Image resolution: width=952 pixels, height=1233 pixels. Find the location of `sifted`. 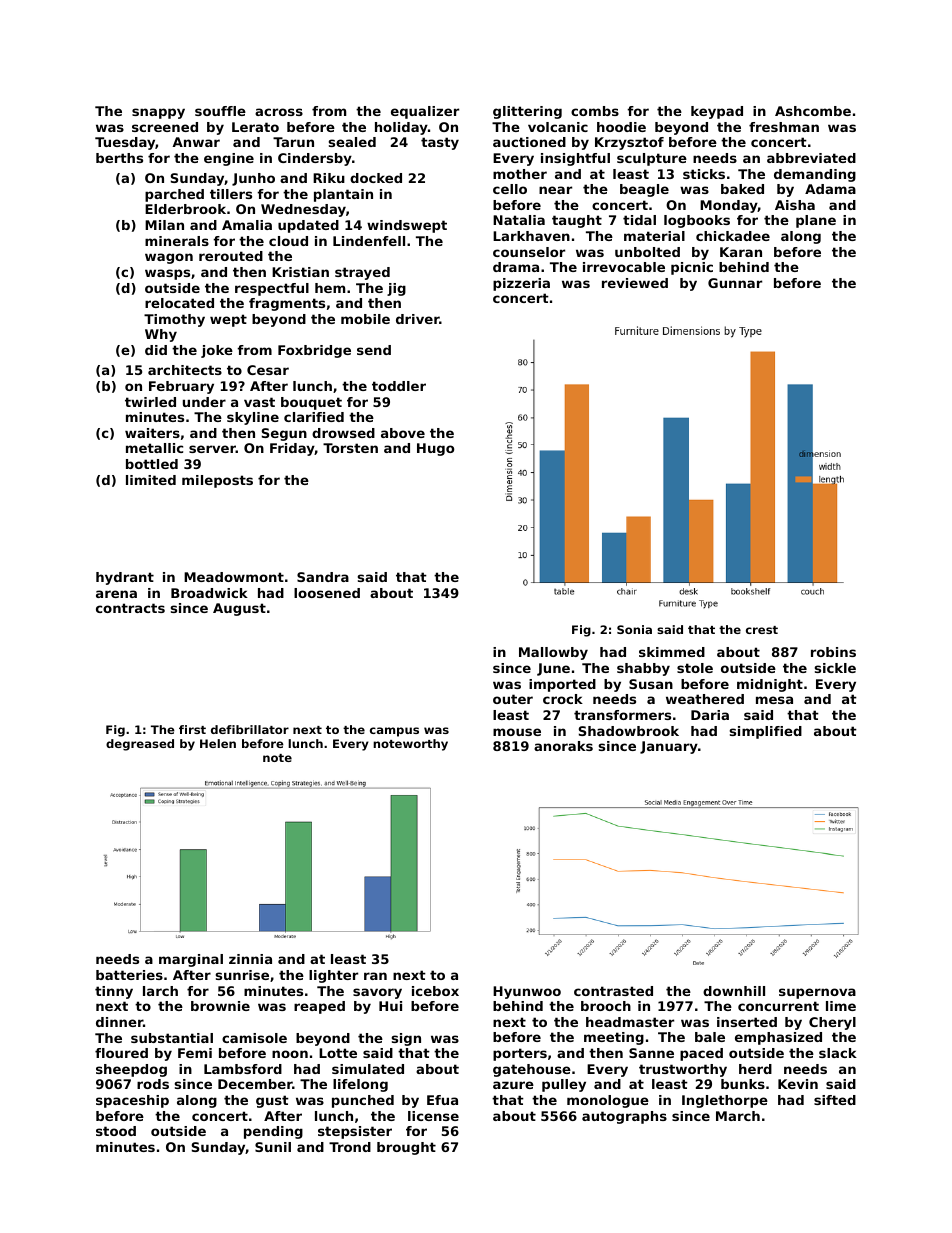

sifted is located at coordinates (835, 1100).
